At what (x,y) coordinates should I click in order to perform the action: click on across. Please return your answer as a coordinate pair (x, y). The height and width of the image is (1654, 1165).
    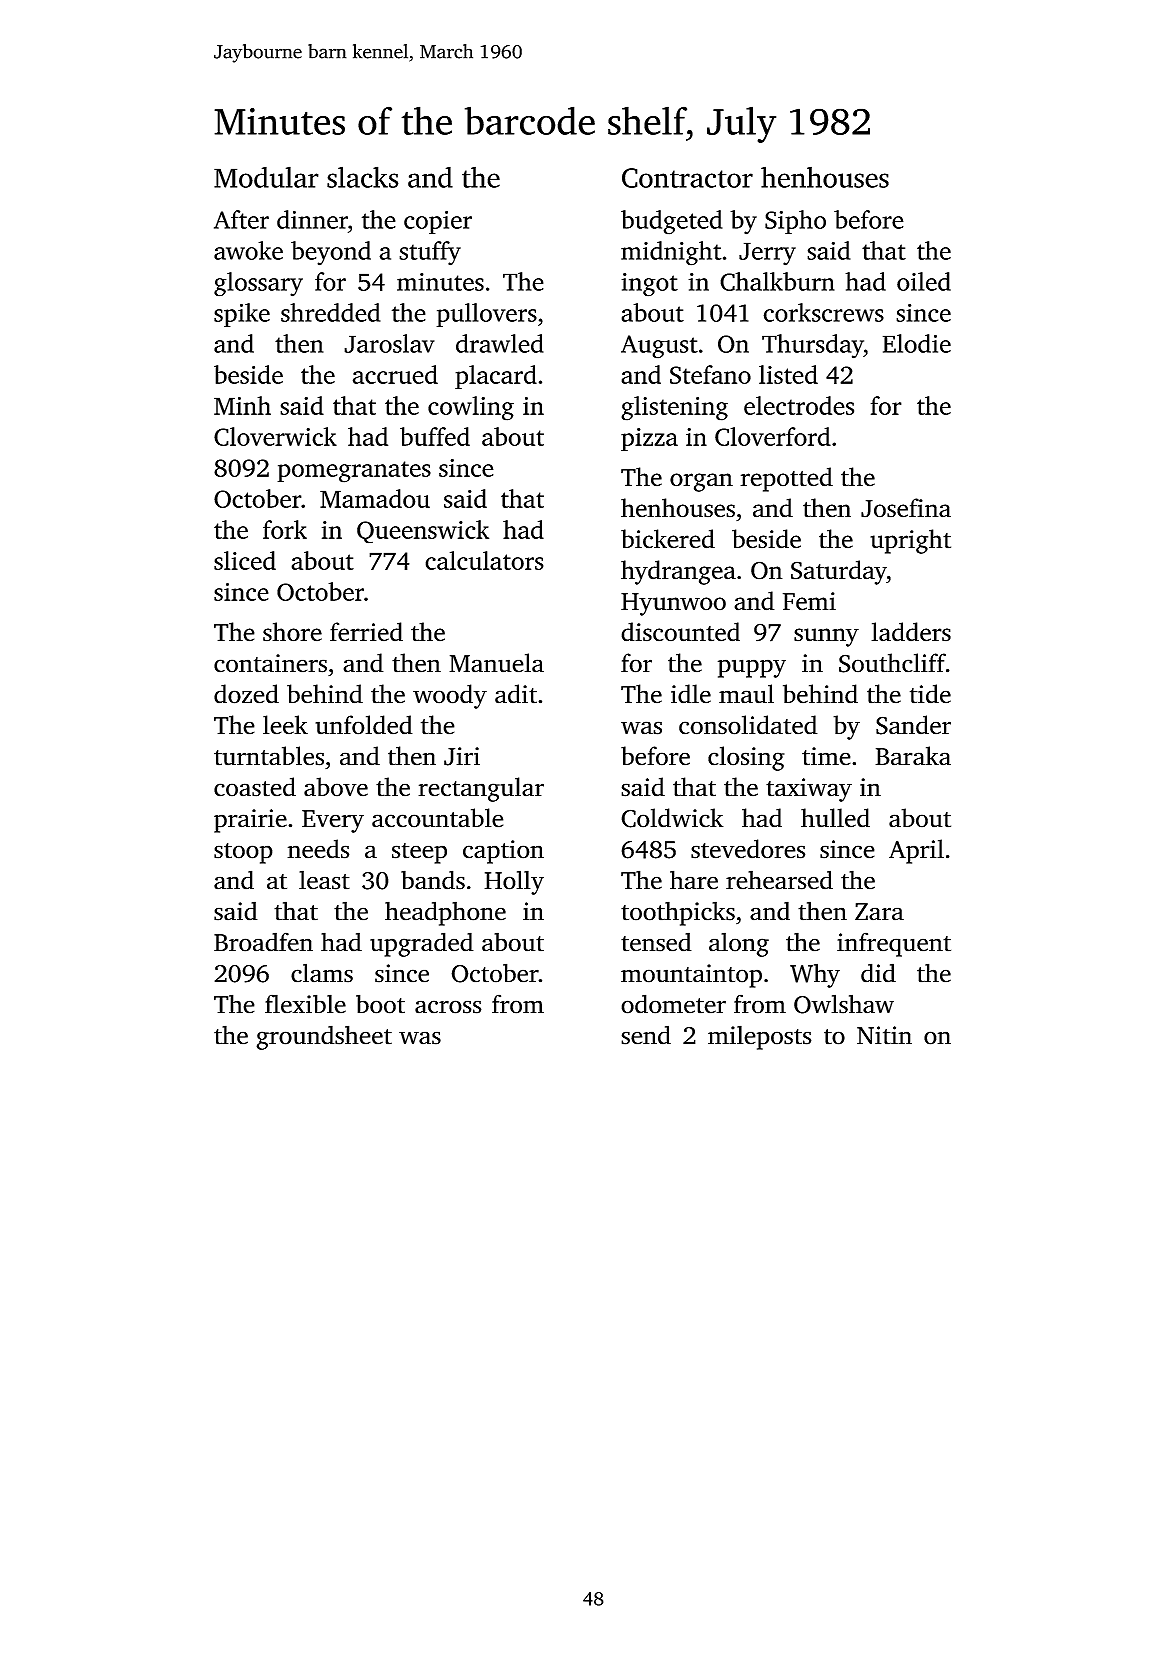
    Looking at the image, I should click on (448, 1007).
